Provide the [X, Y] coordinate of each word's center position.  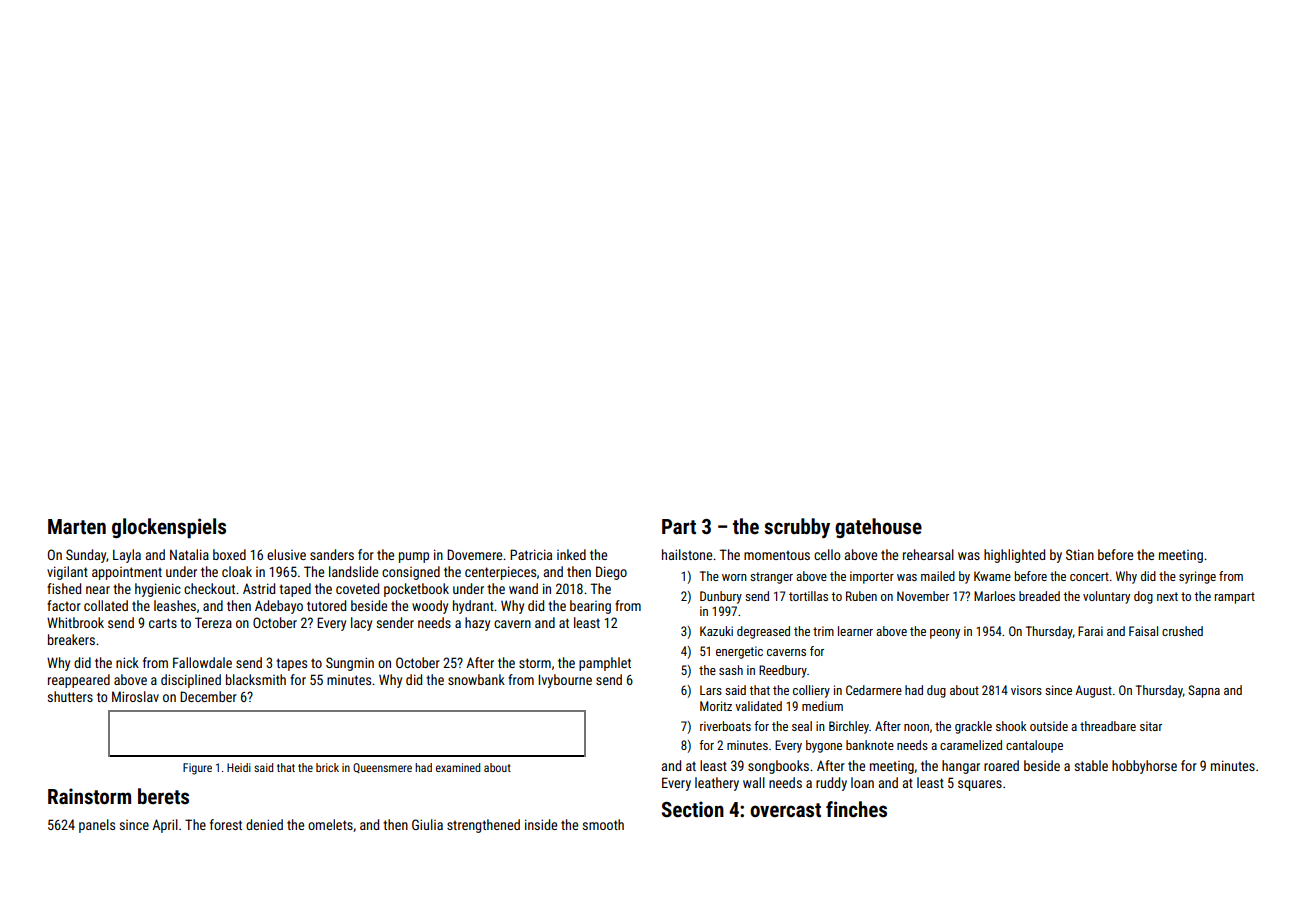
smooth [603, 824]
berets [163, 796]
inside [541, 824]
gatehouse [878, 528]
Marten [77, 527]
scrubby [797, 528]
